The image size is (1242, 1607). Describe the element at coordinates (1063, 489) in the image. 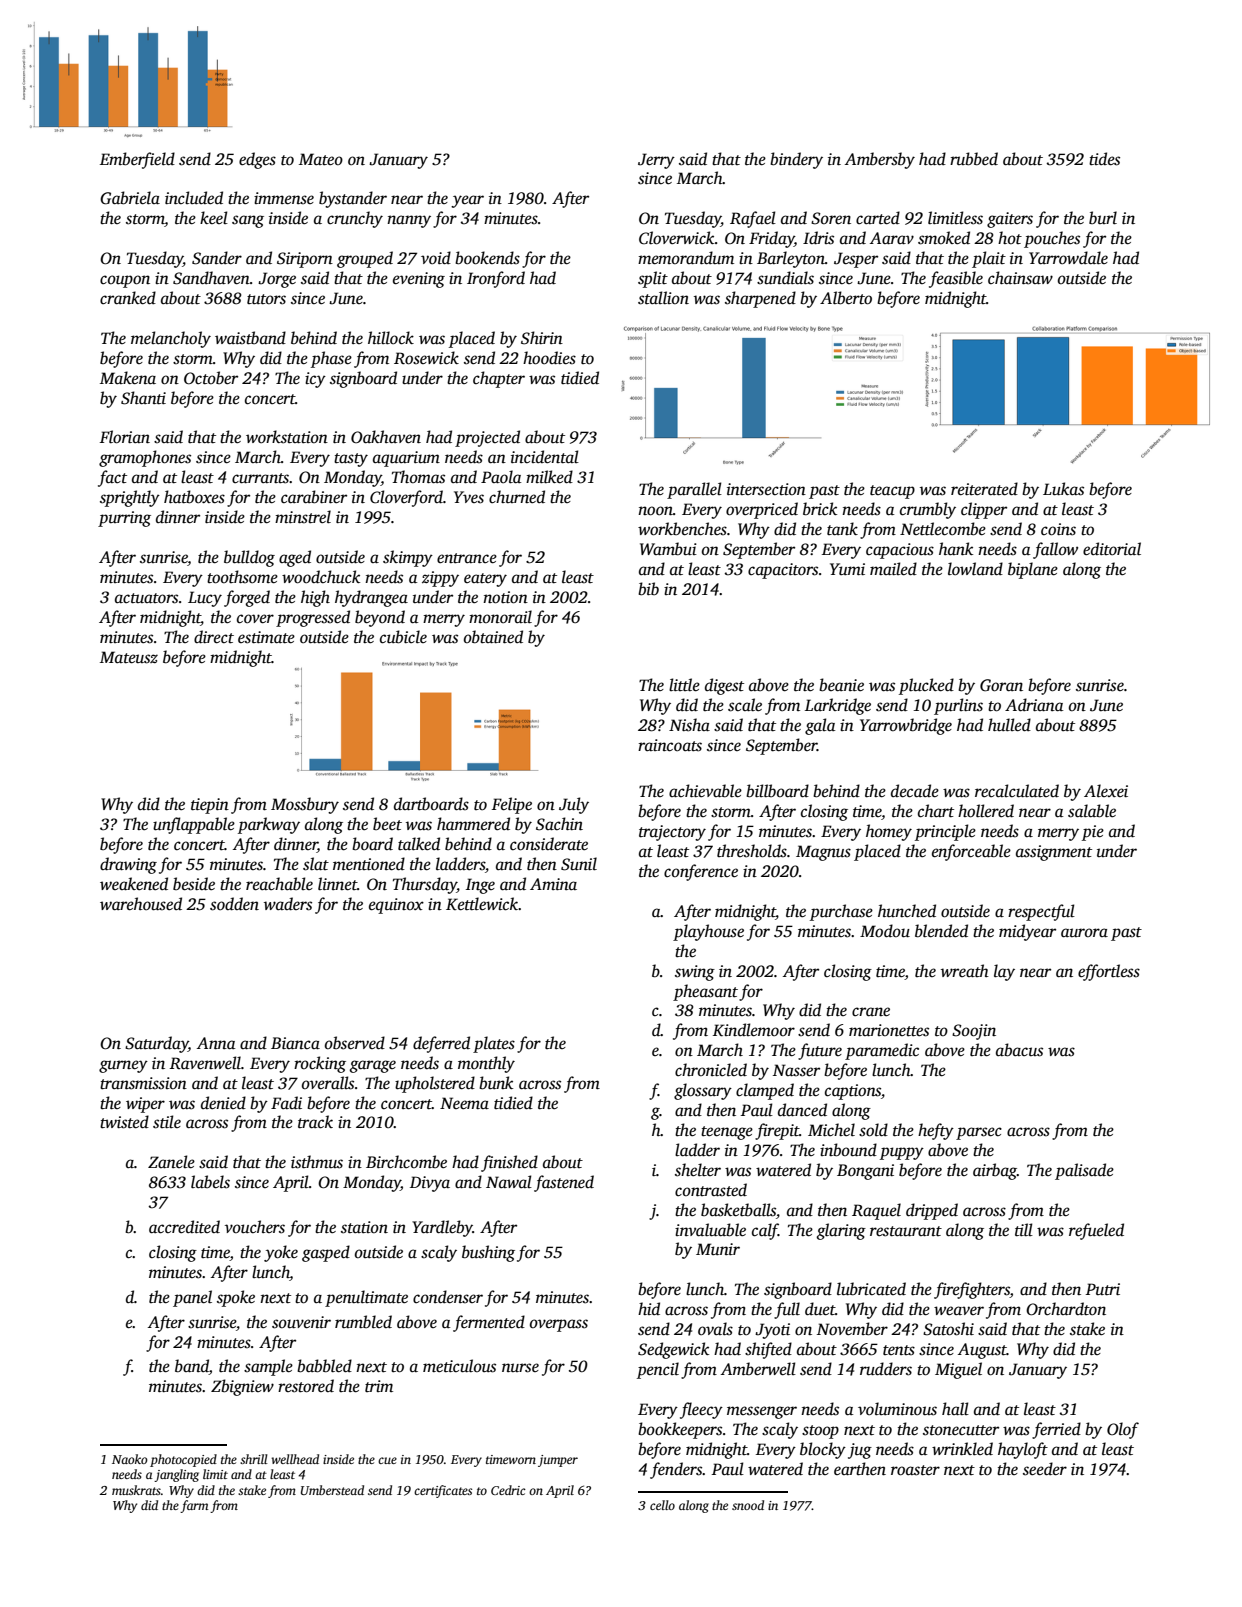

I see `Lukas` at that location.
